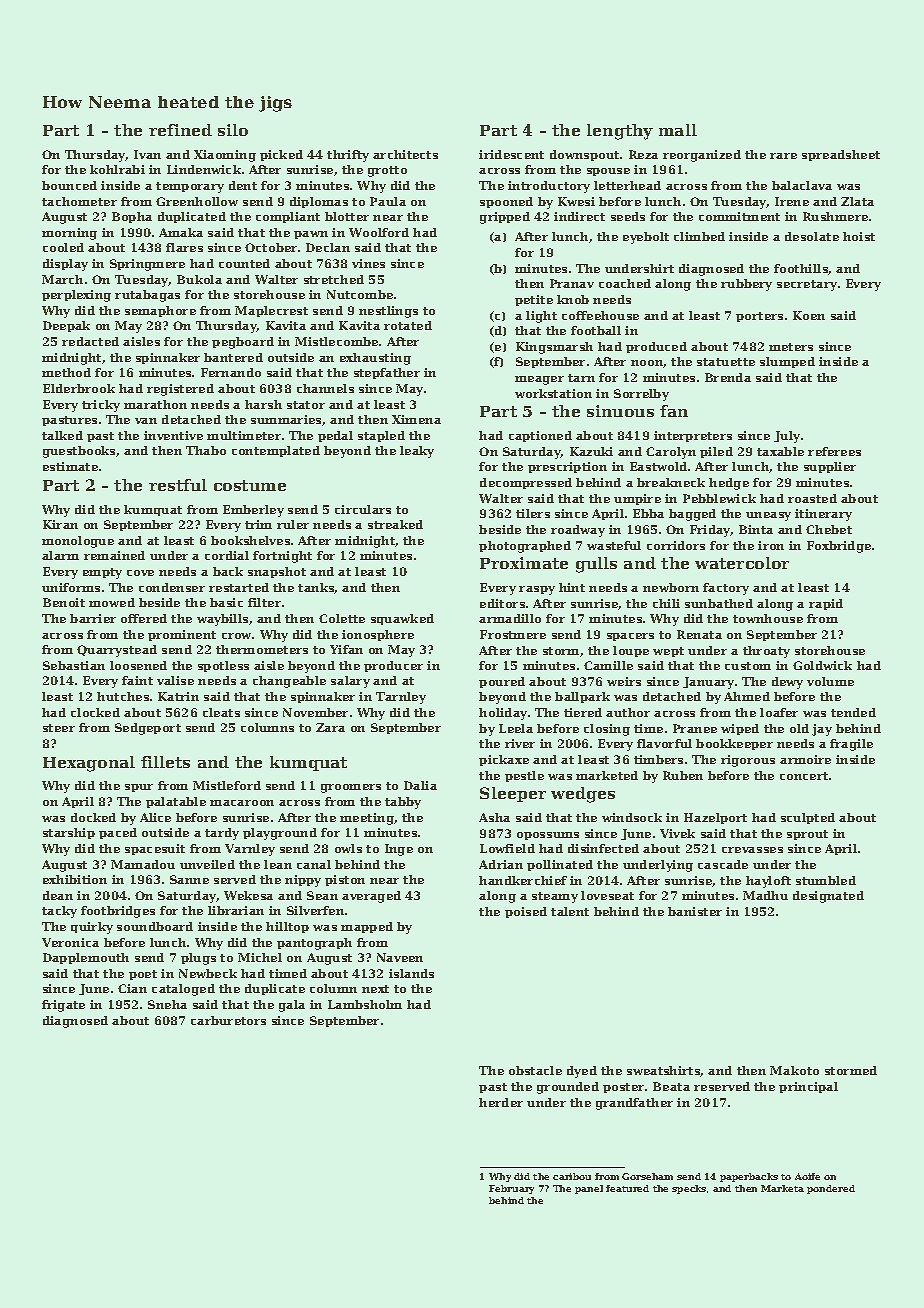  I want to click on Frostmere, so click(513, 634).
